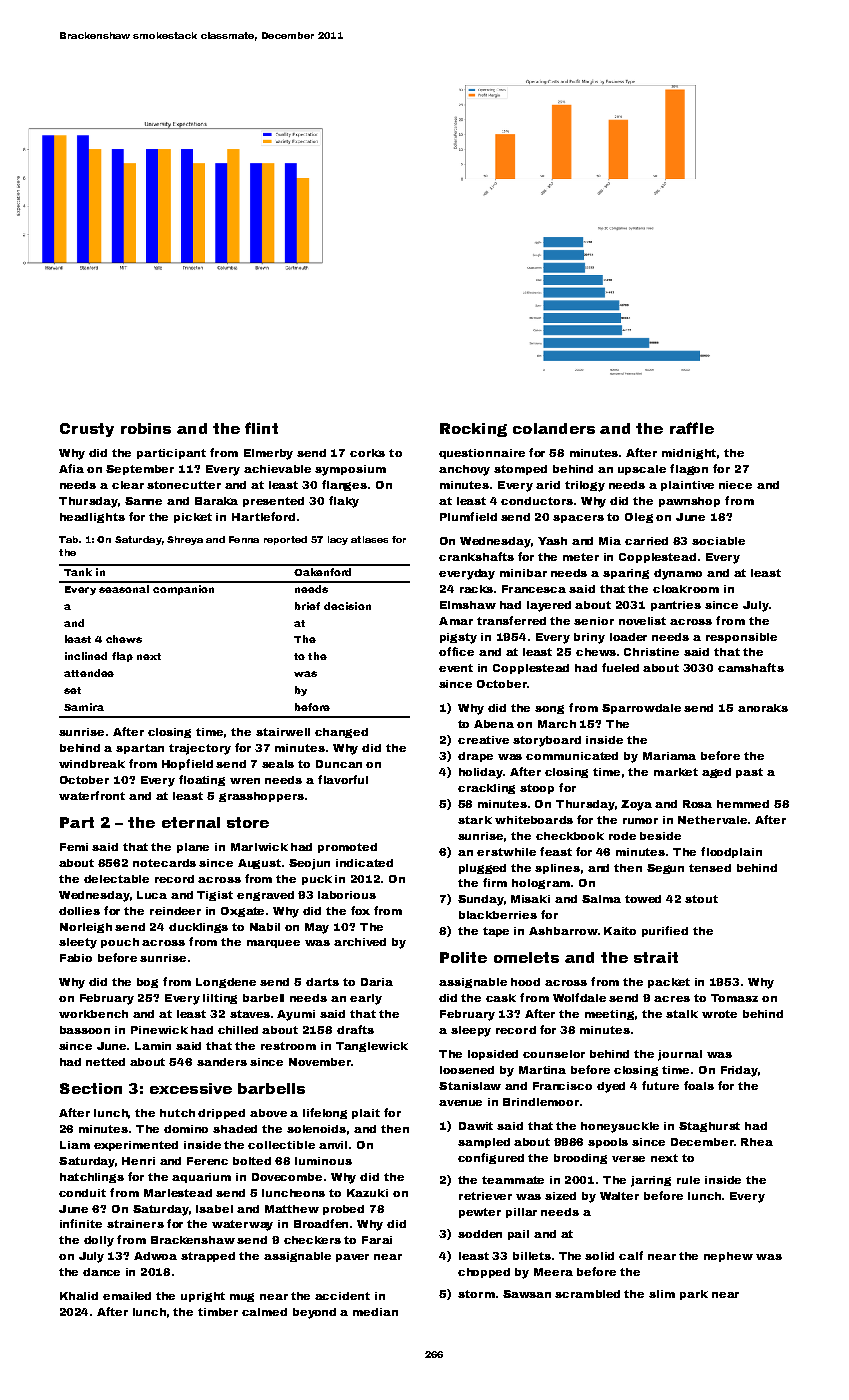 The height and width of the screenshot is (1400, 849). What do you see at coordinates (493, 1055) in the screenshot?
I see `lopsided` at bounding box center [493, 1055].
